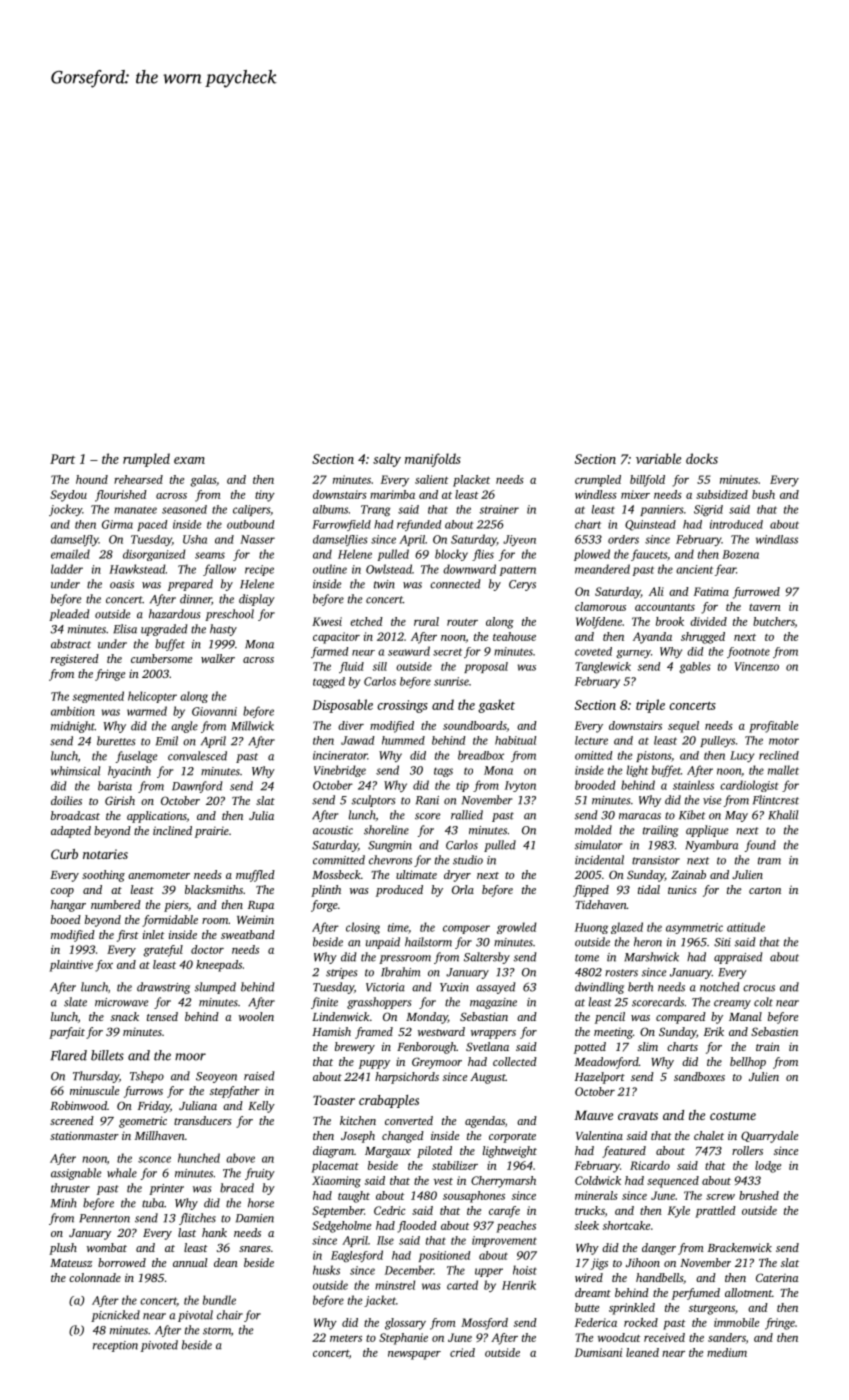  What do you see at coordinates (600, 606) in the page?
I see `clamorous` at bounding box center [600, 606].
